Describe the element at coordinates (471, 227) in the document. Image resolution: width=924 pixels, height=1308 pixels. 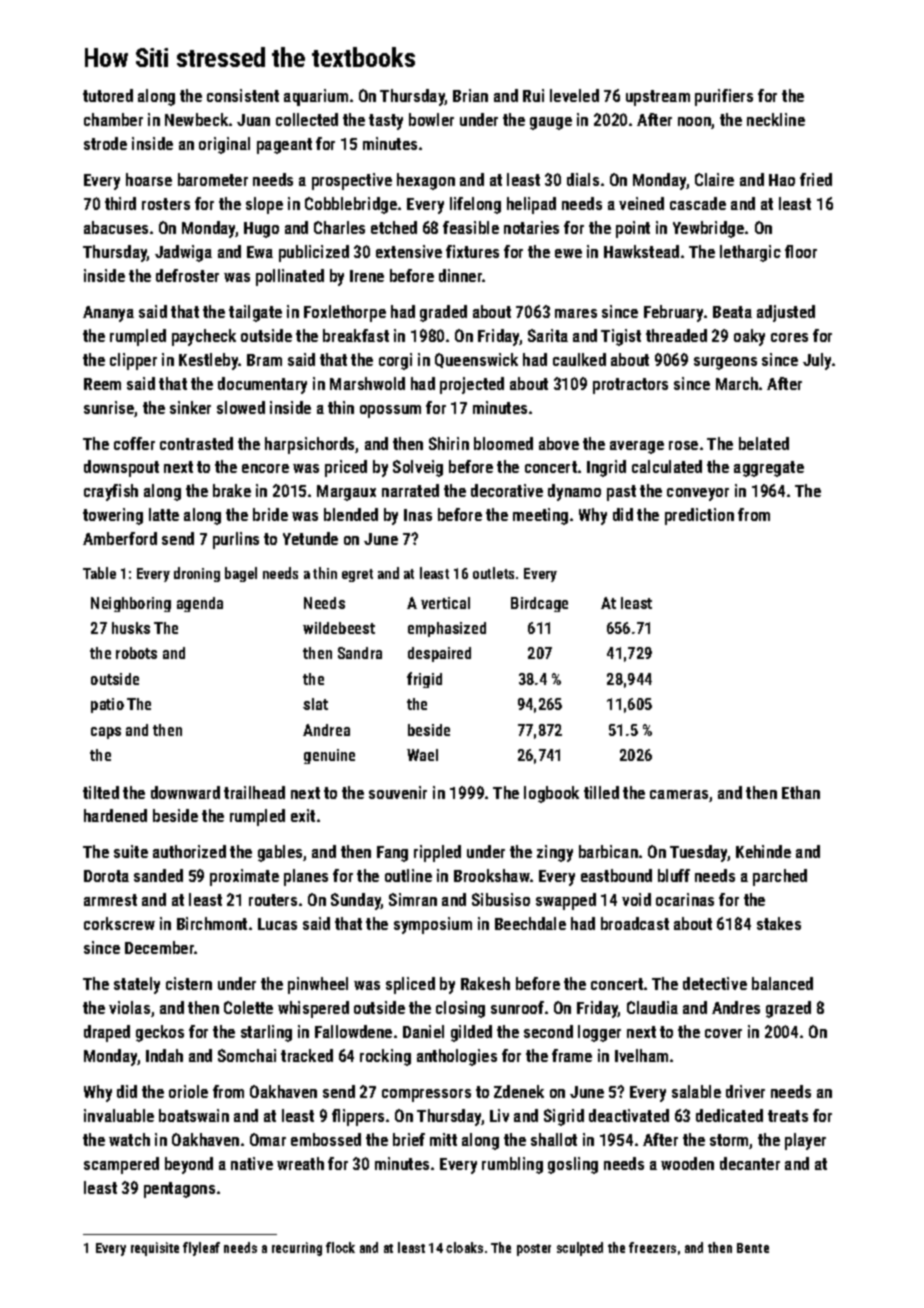
I see `feasible` at that location.
